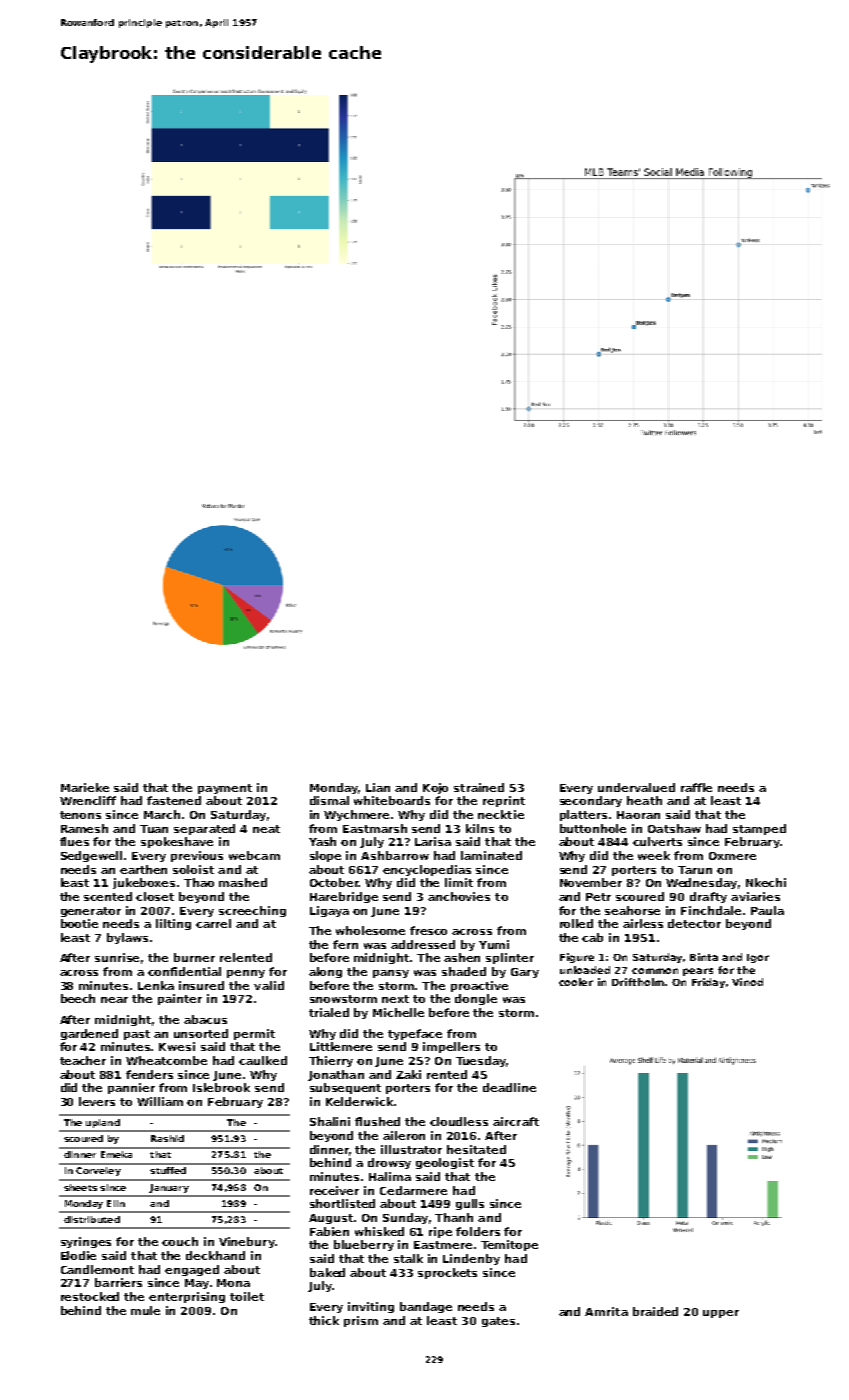 This page has width=849, height=1400. What do you see at coordinates (85, 787) in the page?
I see `Marieke` at bounding box center [85, 787].
